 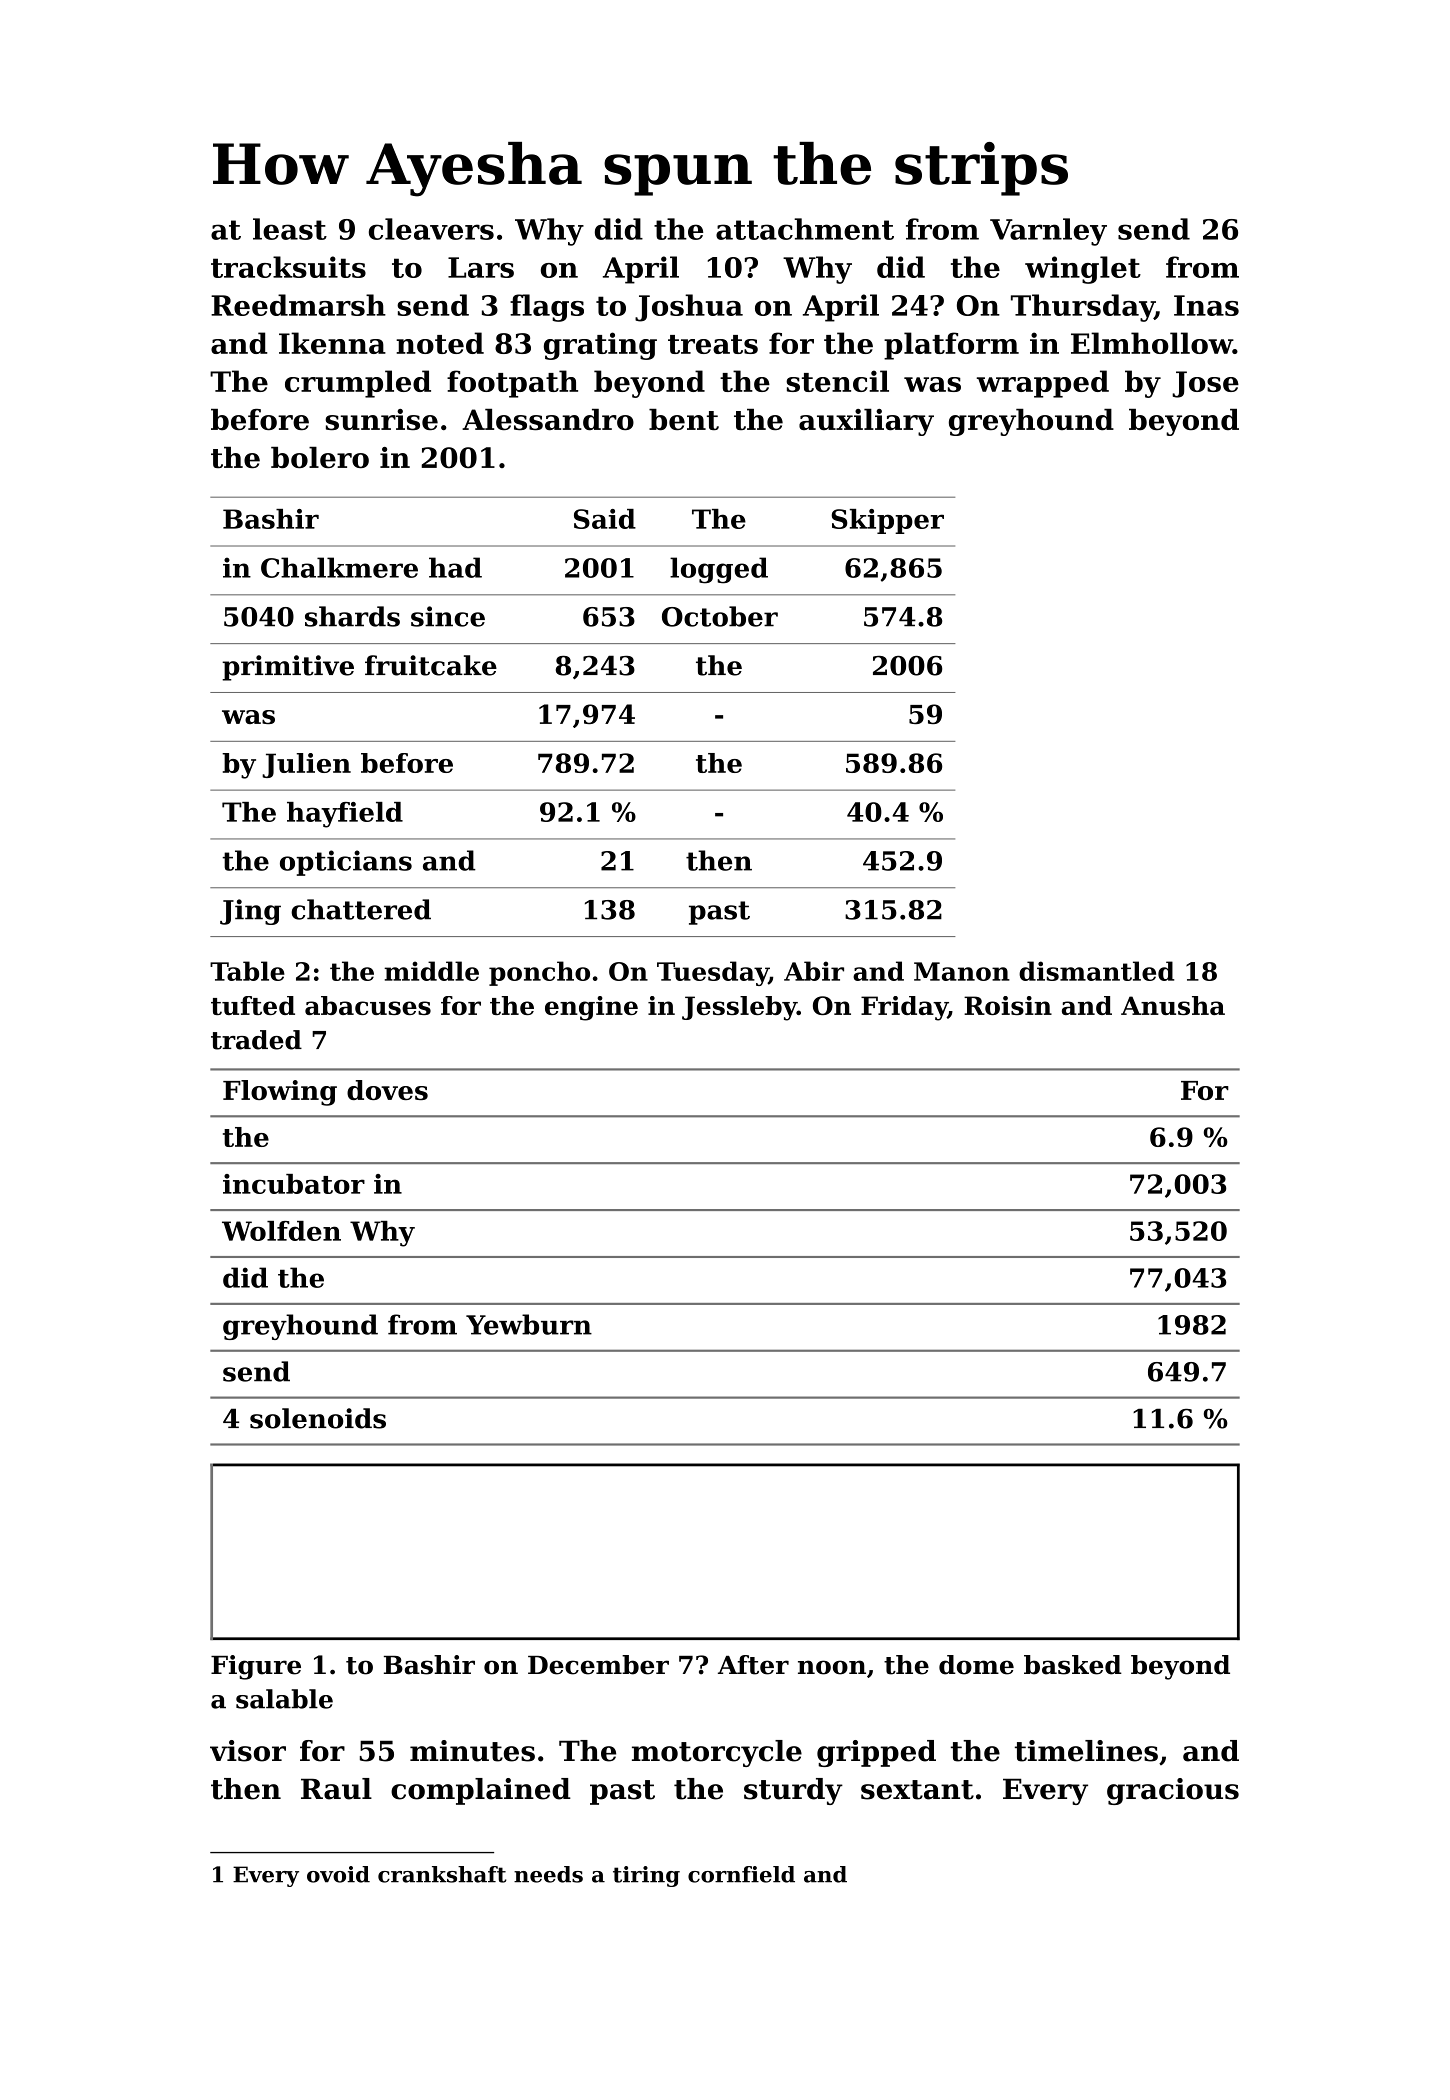 I want to click on poncho, so click(x=539, y=973).
